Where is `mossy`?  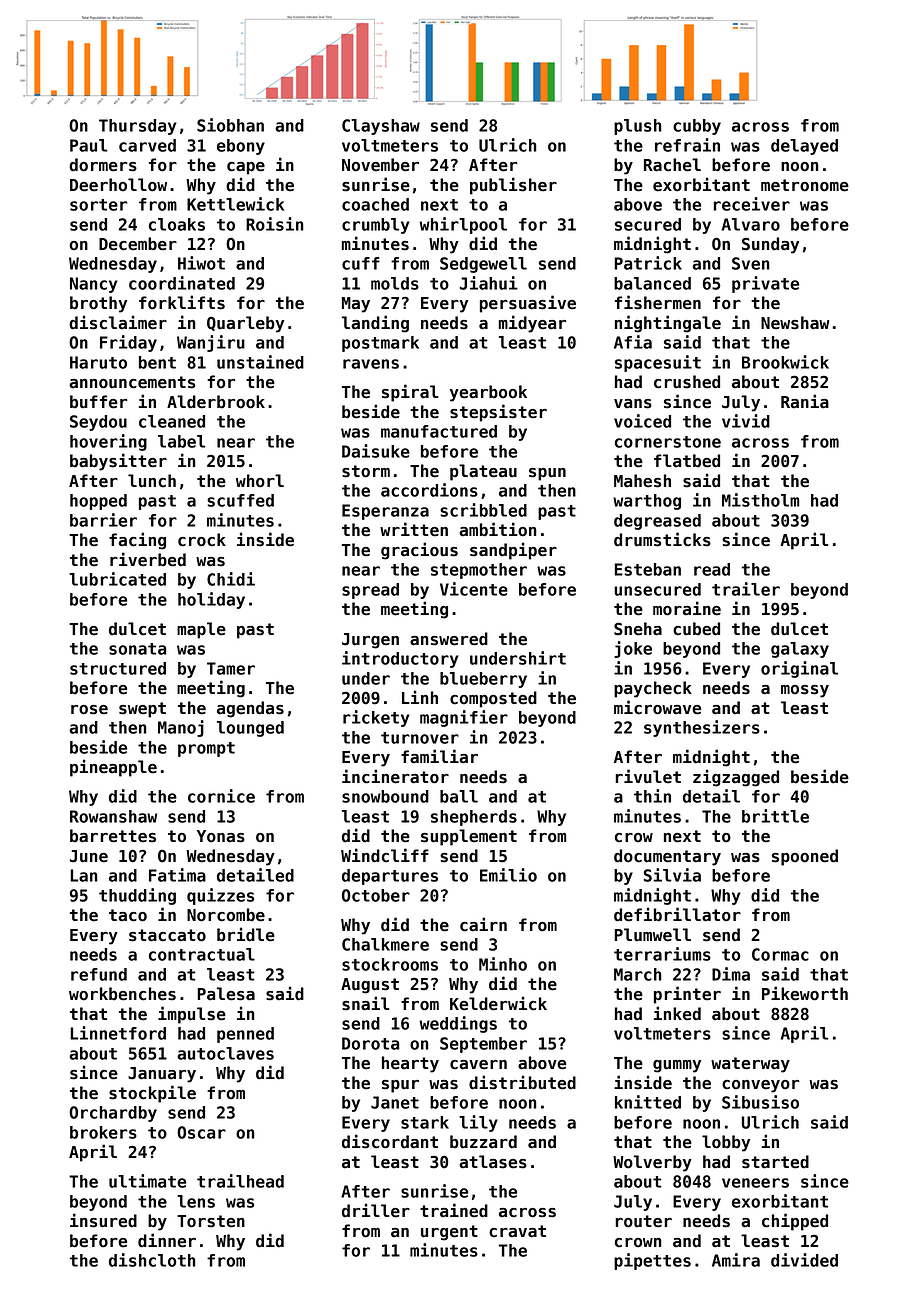 mossy is located at coordinates (805, 691).
